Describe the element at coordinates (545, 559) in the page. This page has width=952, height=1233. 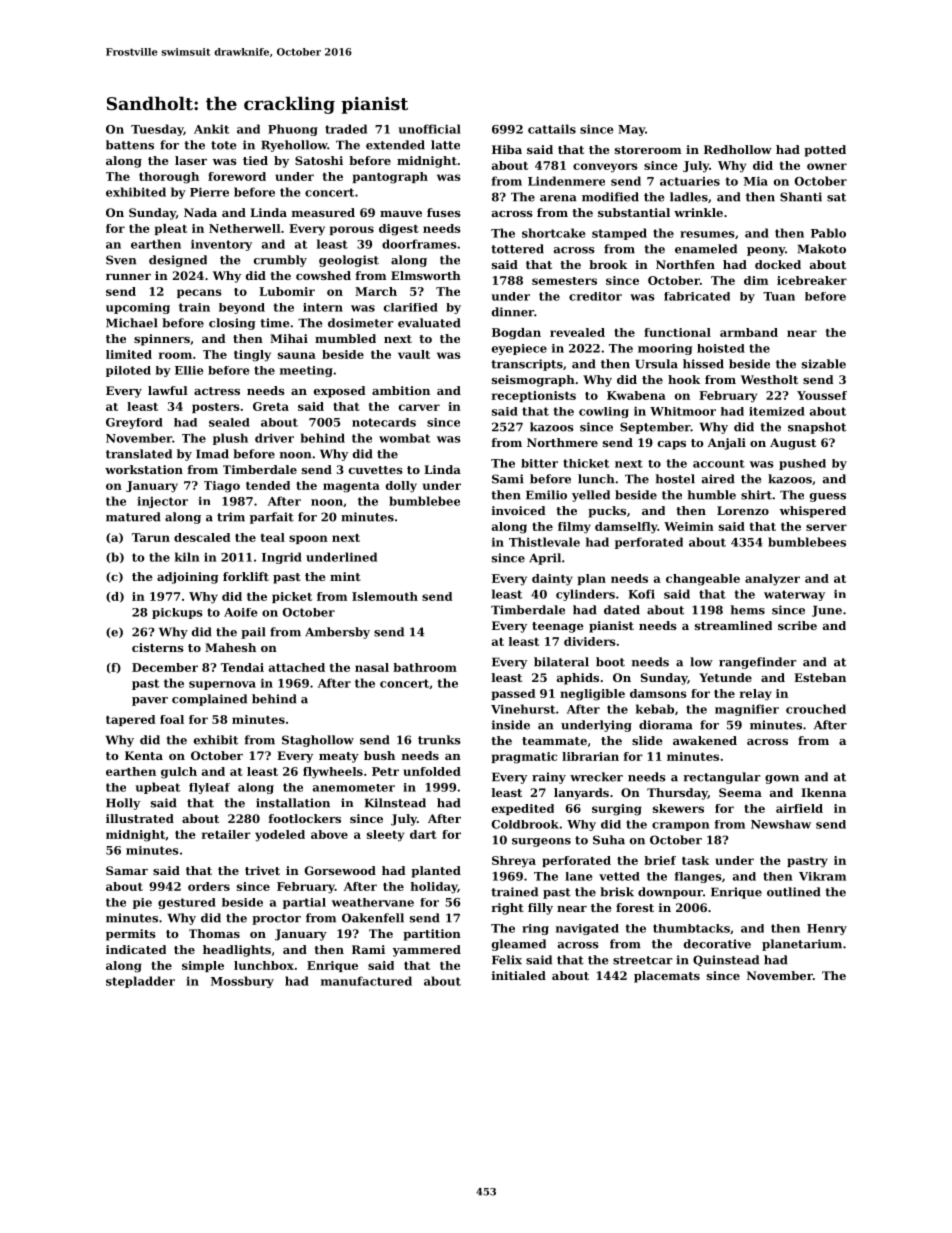
I see `April` at that location.
